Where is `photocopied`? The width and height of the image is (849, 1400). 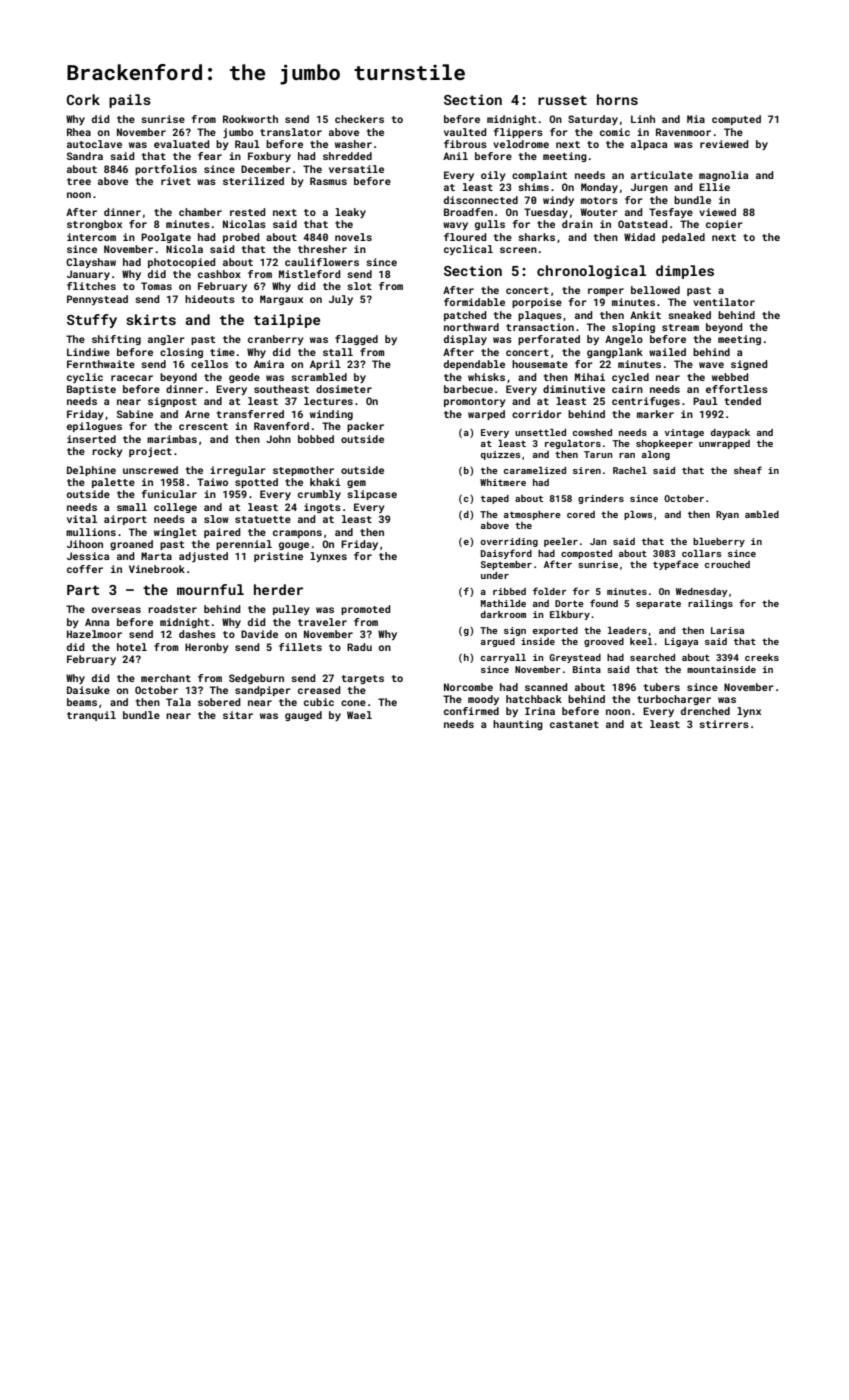 photocopied is located at coordinates (182, 263).
